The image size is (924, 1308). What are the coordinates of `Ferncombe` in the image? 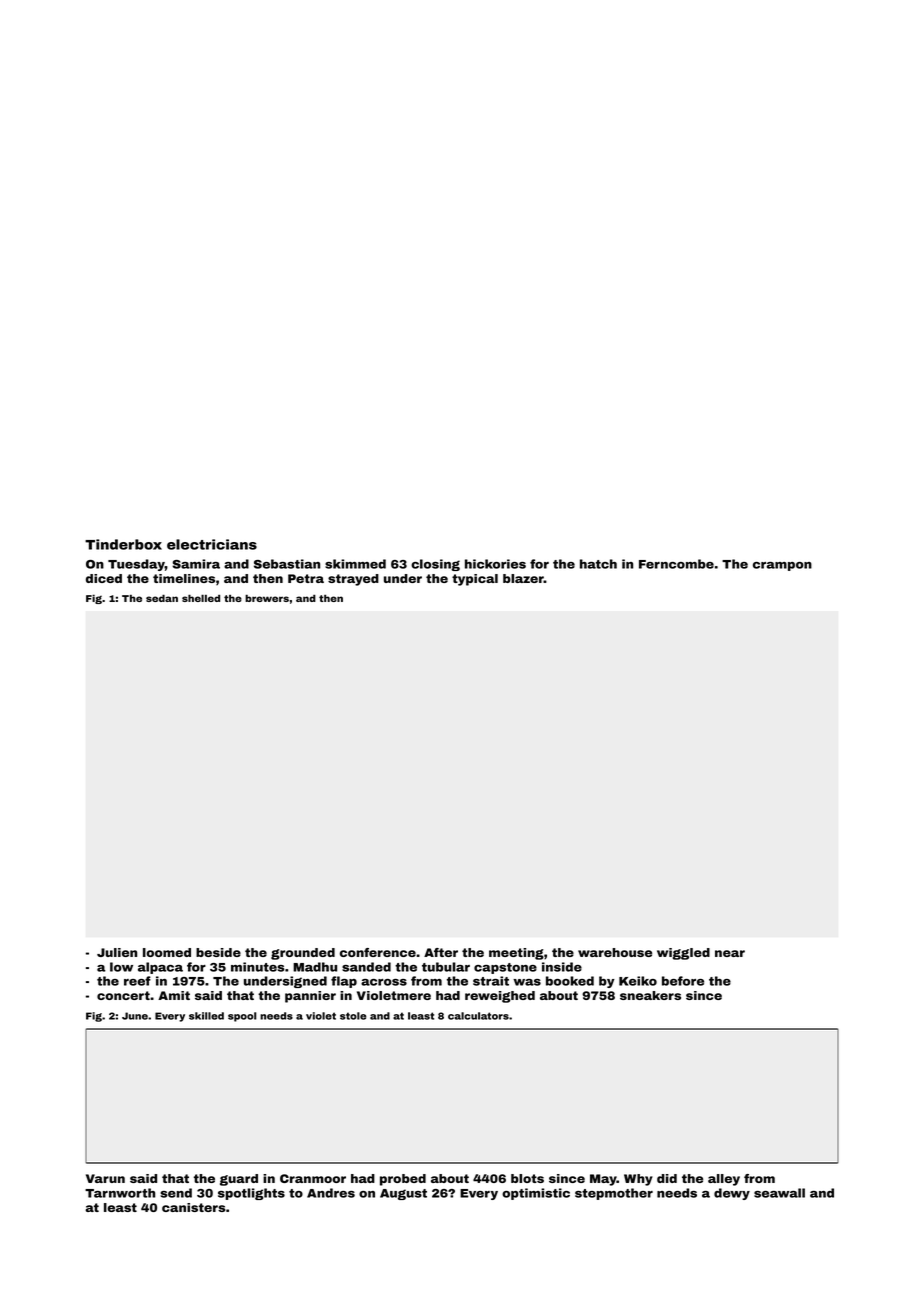 It's located at (676, 564).
